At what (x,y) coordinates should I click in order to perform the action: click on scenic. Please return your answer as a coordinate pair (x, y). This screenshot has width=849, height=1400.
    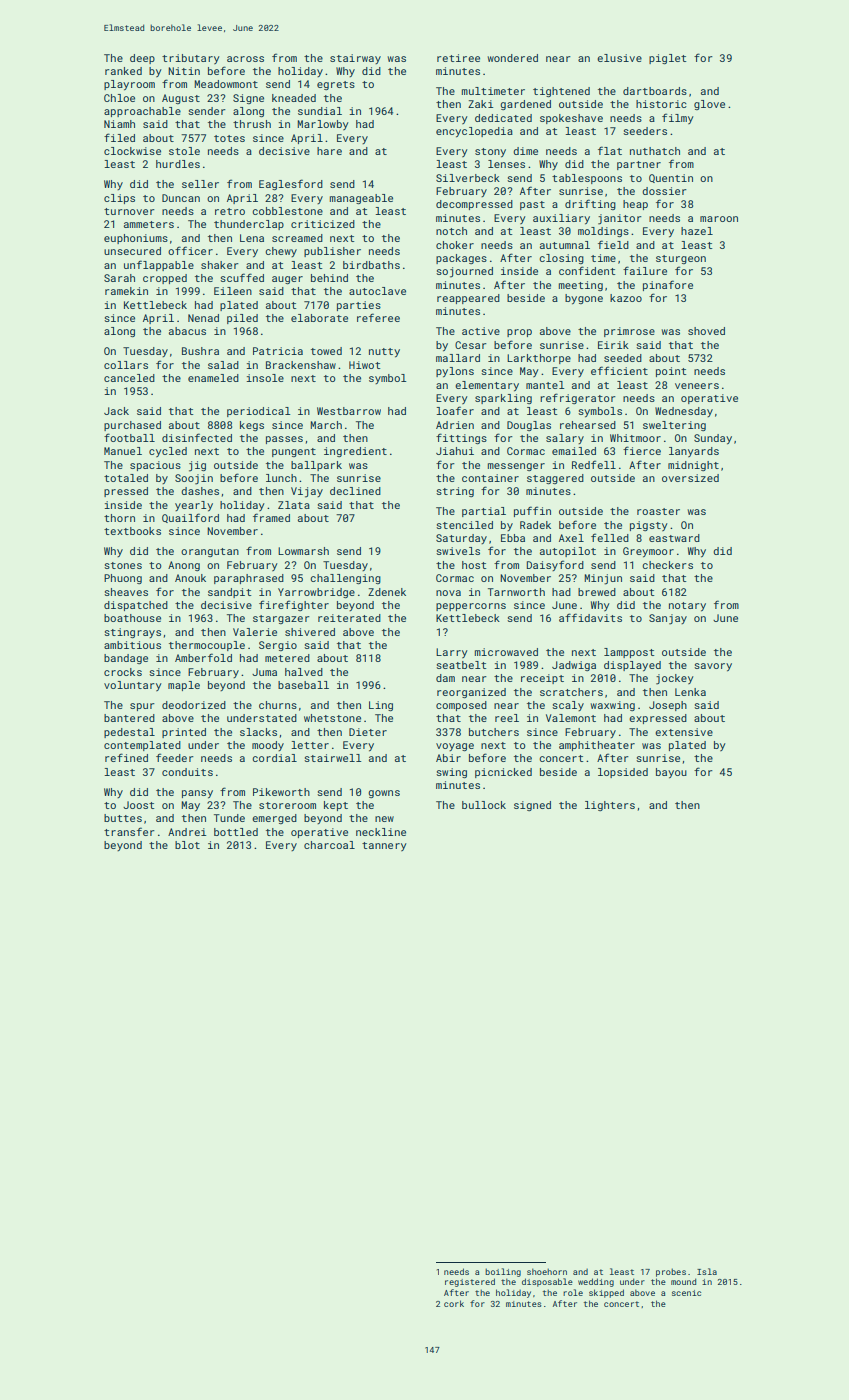
    Looking at the image, I should click on (686, 1293).
